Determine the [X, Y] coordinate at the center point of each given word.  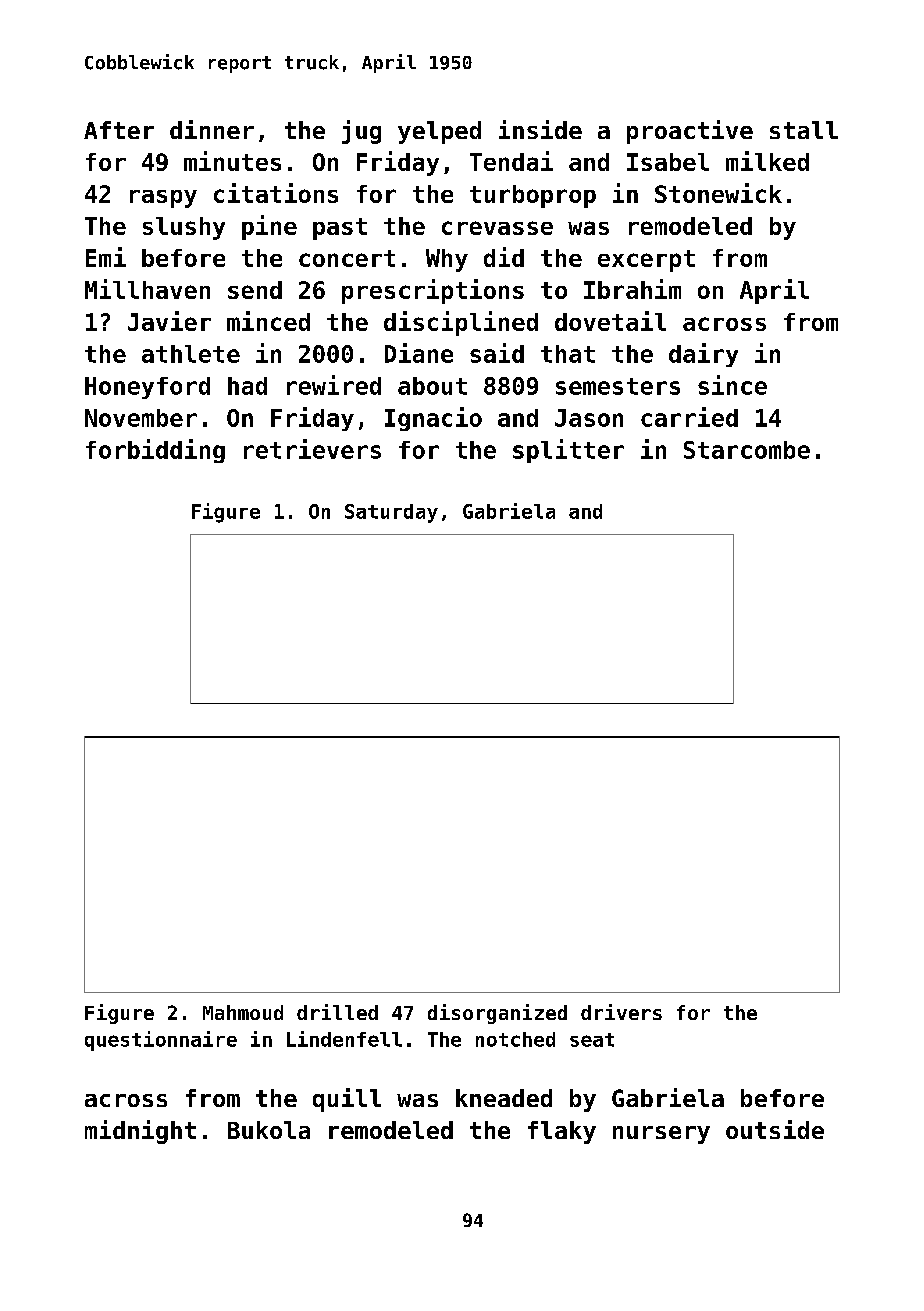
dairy [703, 355]
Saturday [391, 513]
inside [540, 129]
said [497, 353]
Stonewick [718, 193]
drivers [621, 1012]
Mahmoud [243, 1012]
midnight [140, 1132]
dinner [212, 129]
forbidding [155, 451]
